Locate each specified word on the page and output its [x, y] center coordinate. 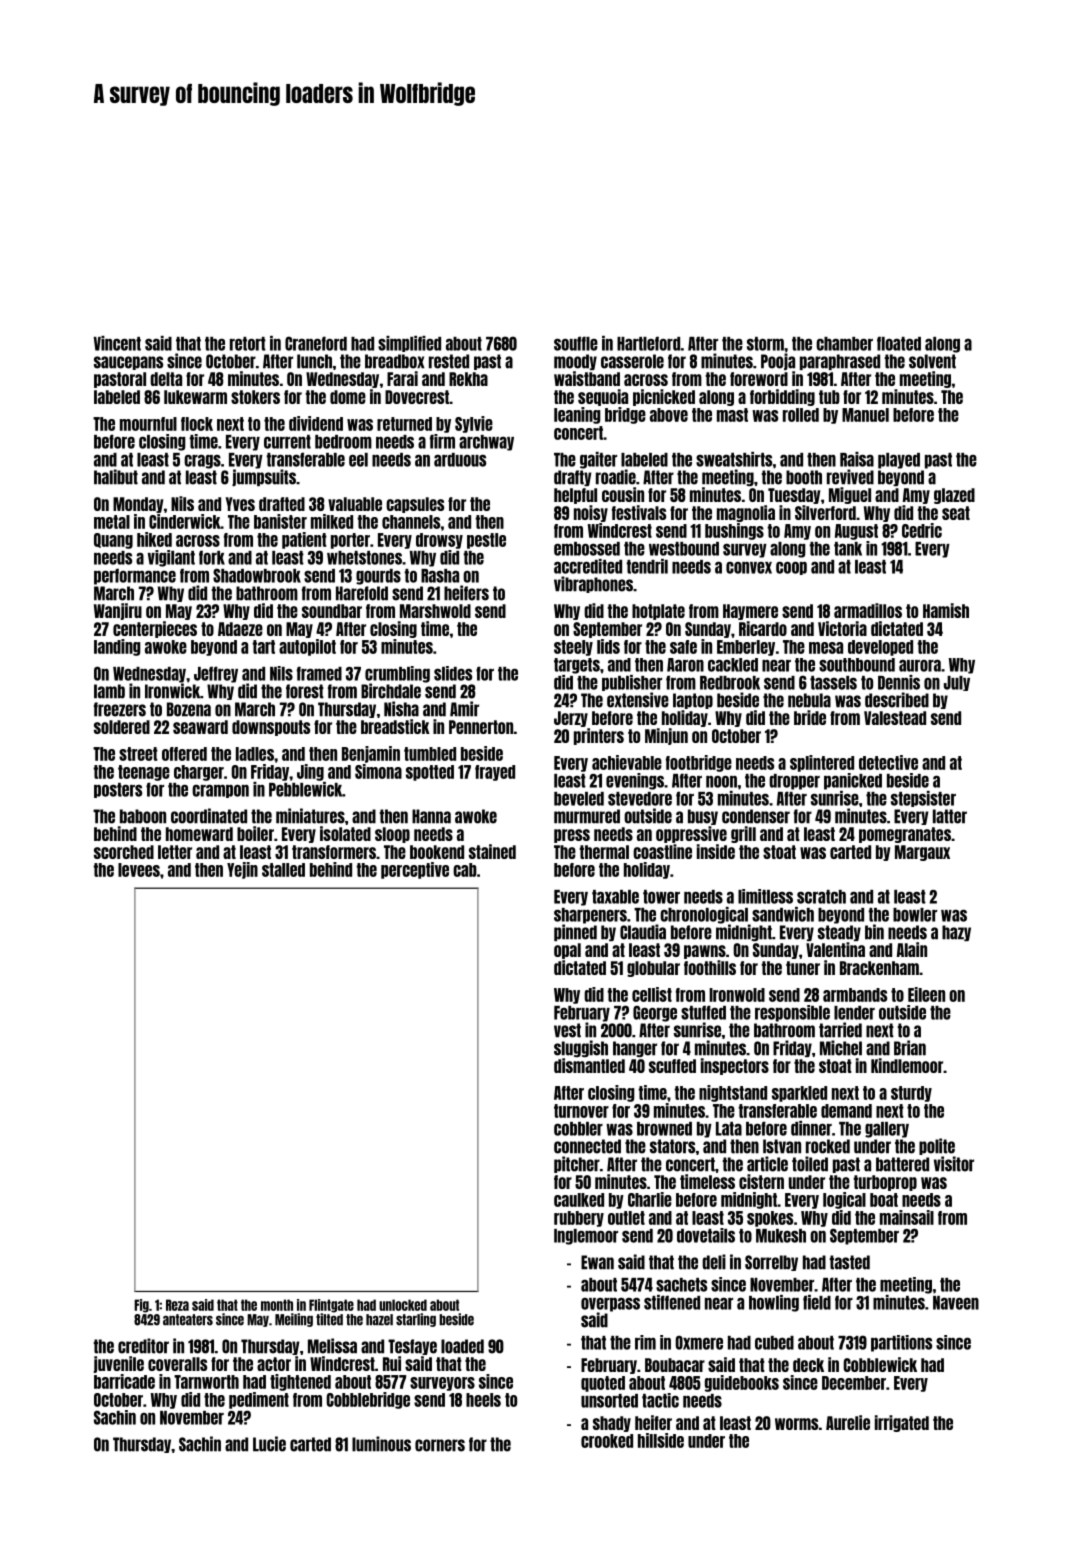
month [277, 1305]
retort [248, 344]
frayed [495, 773]
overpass [610, 1304]
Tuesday [794, 496]
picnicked [664, 397]
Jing [310, 772]
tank [848, 549]
